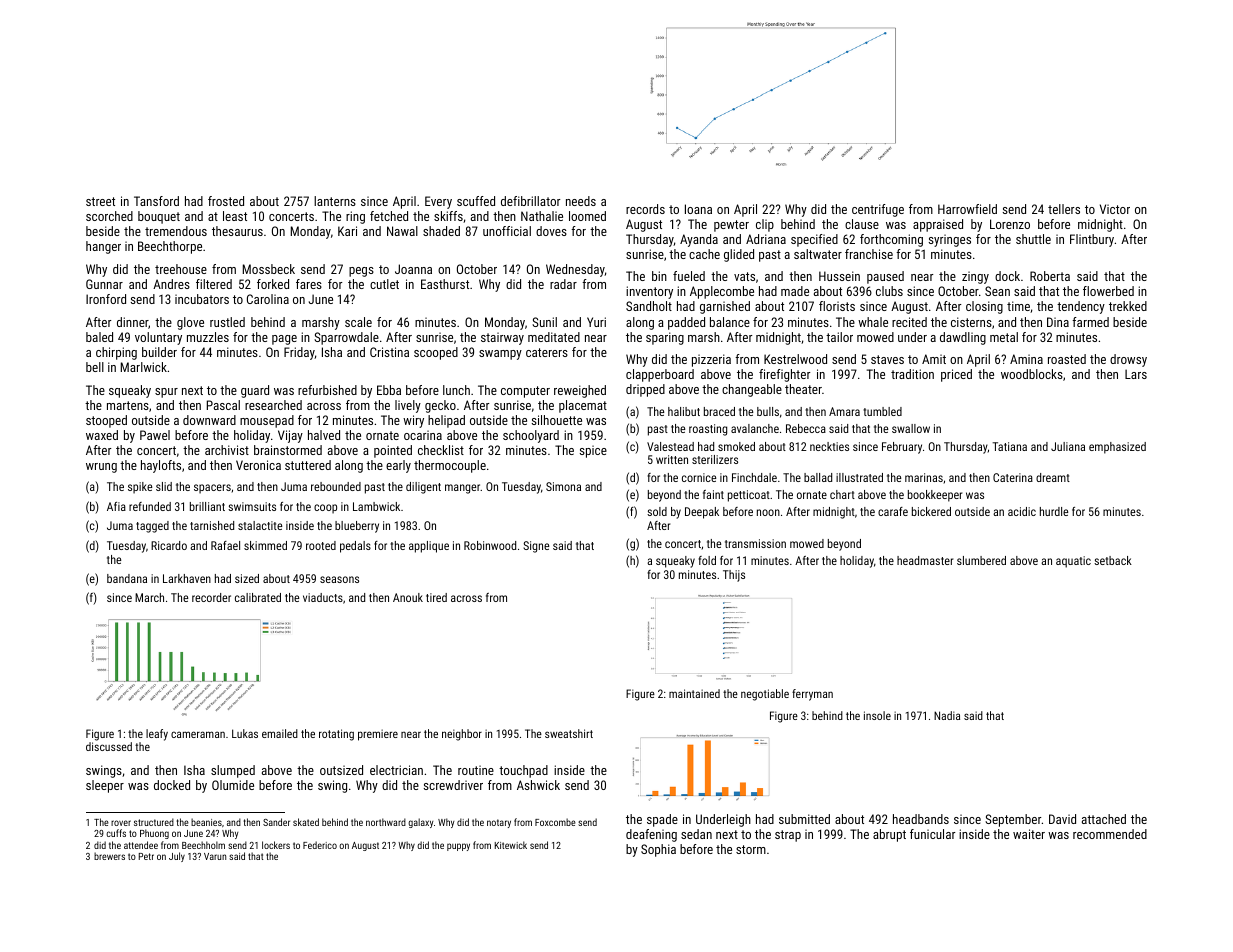 The image size is (1233, 952). Describe the element at coordinates (707, 560) in the image. I see `fold` at that location.
